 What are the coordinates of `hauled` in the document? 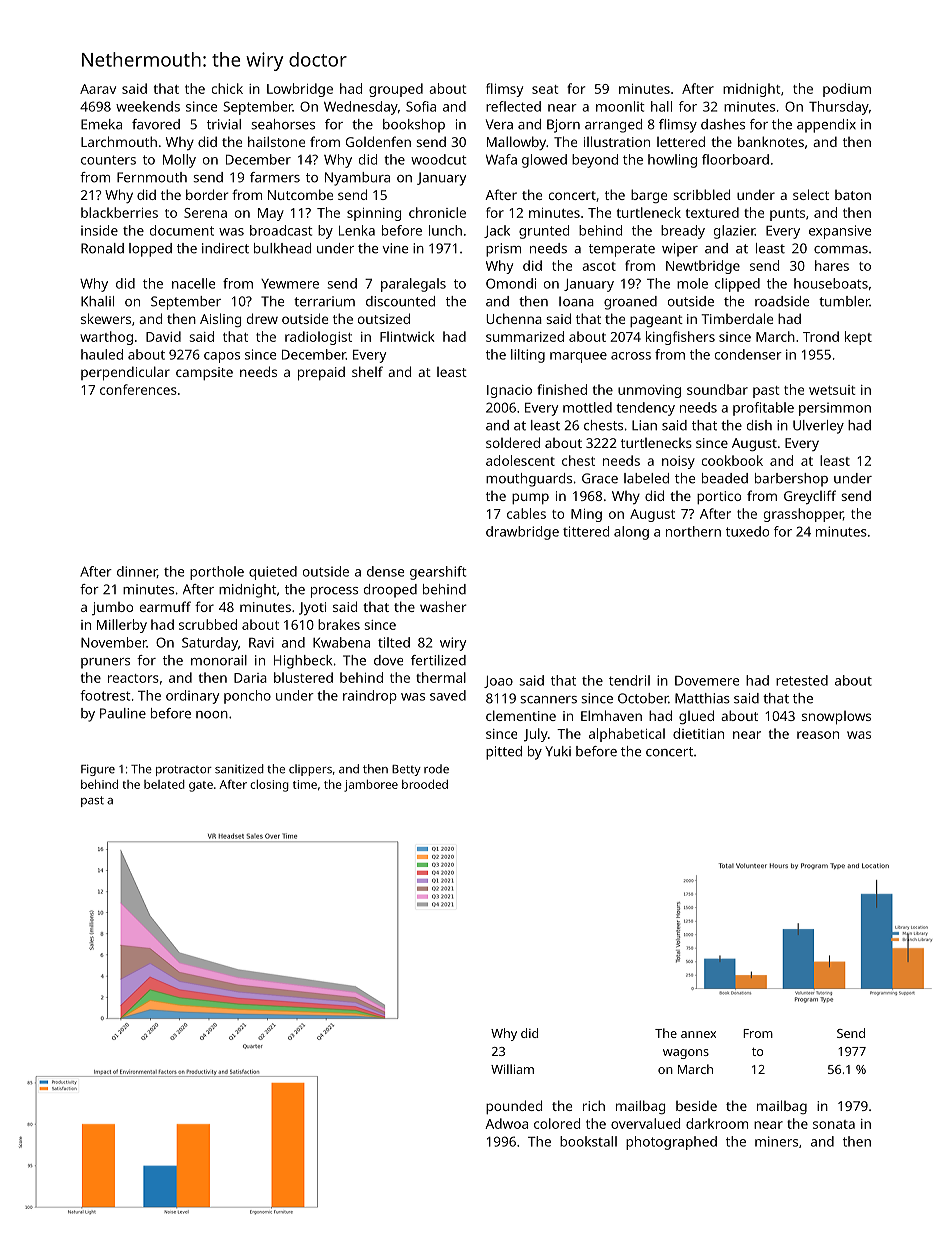 It's located at (102, 354).
